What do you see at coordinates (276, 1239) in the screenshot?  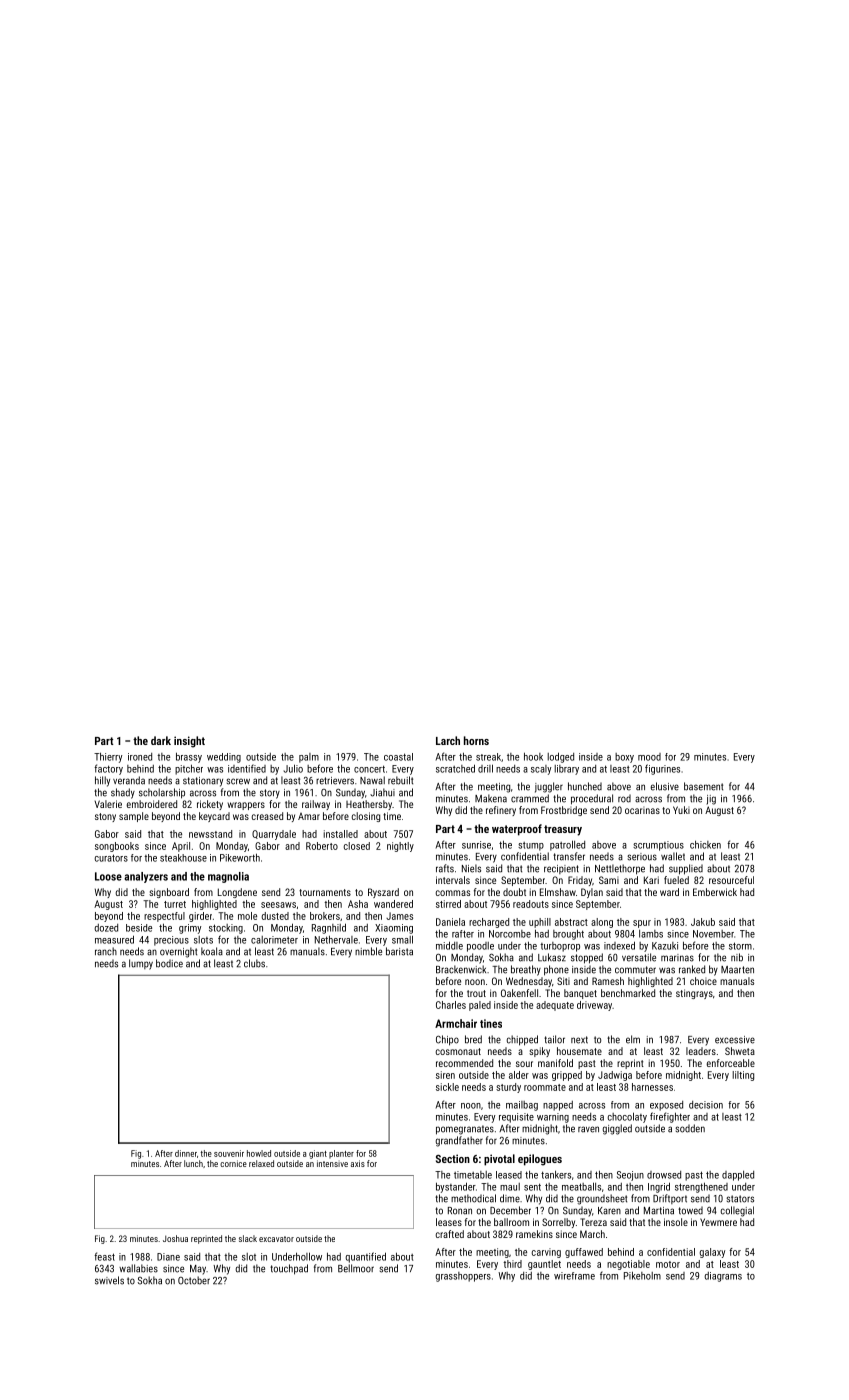 I see `excavator` at bounding box center [276, 1239].
